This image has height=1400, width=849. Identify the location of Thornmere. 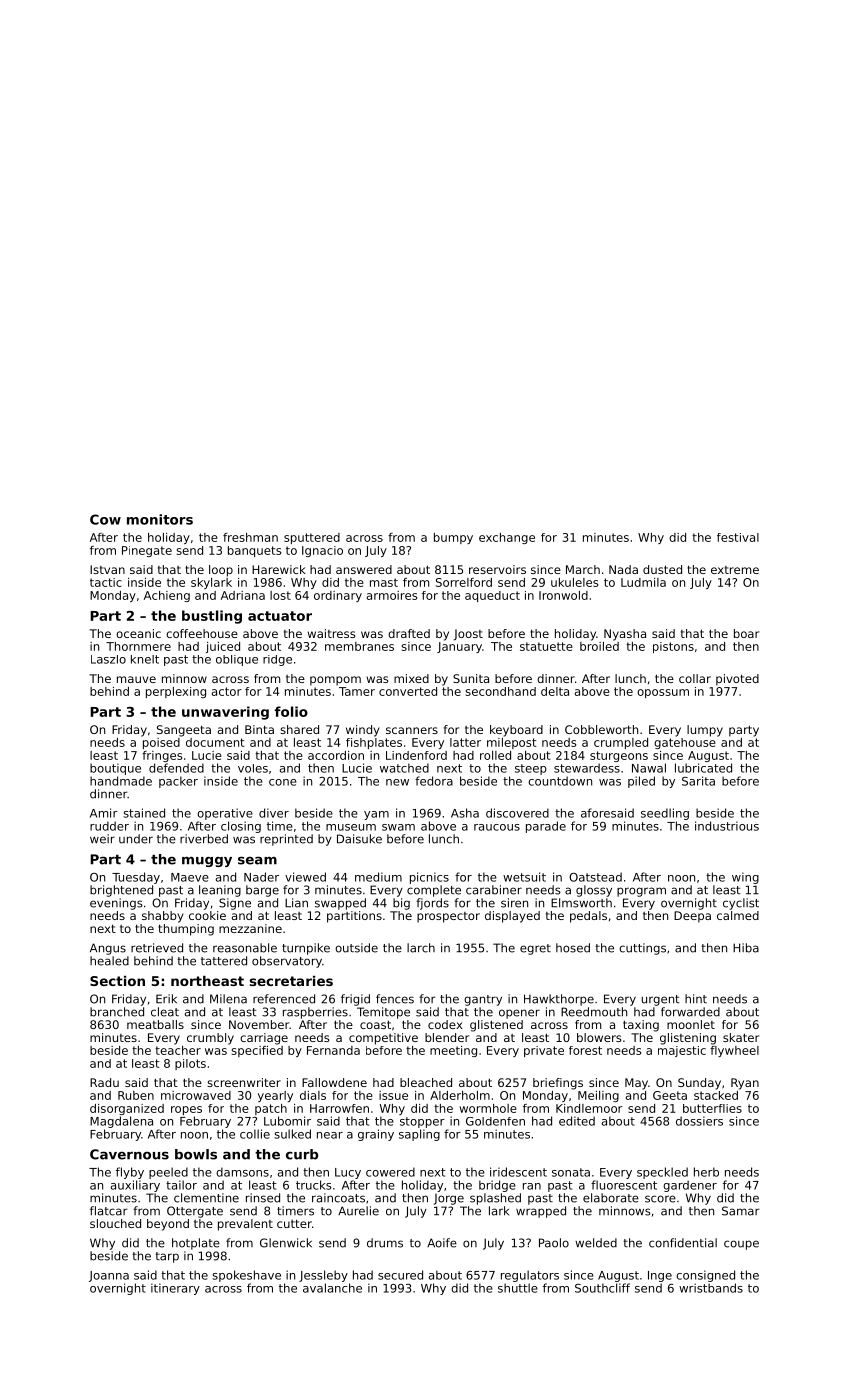
(138, 646).
